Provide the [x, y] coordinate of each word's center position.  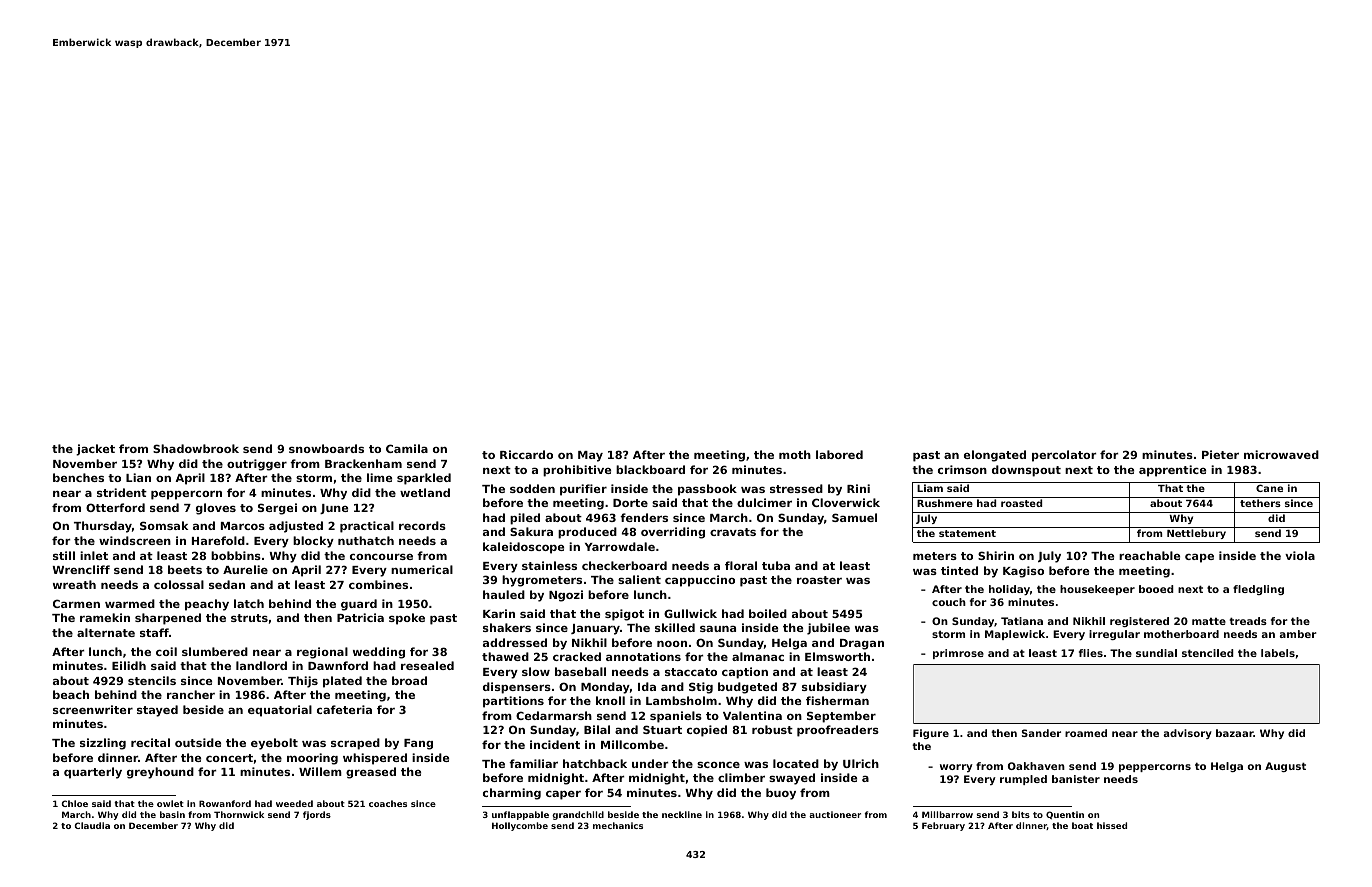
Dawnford [338, 665]
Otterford [115, 507]
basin [172, 814]
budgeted [747, 688]
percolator [1064, 456]
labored [839, 454]
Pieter [1220, 454]
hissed [1112, 825]
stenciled [1208, 653]
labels [1278, 653]
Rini [858, 488]
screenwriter [93, 709]
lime [379, 477]
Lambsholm [681, 700]
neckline [682, 814]
